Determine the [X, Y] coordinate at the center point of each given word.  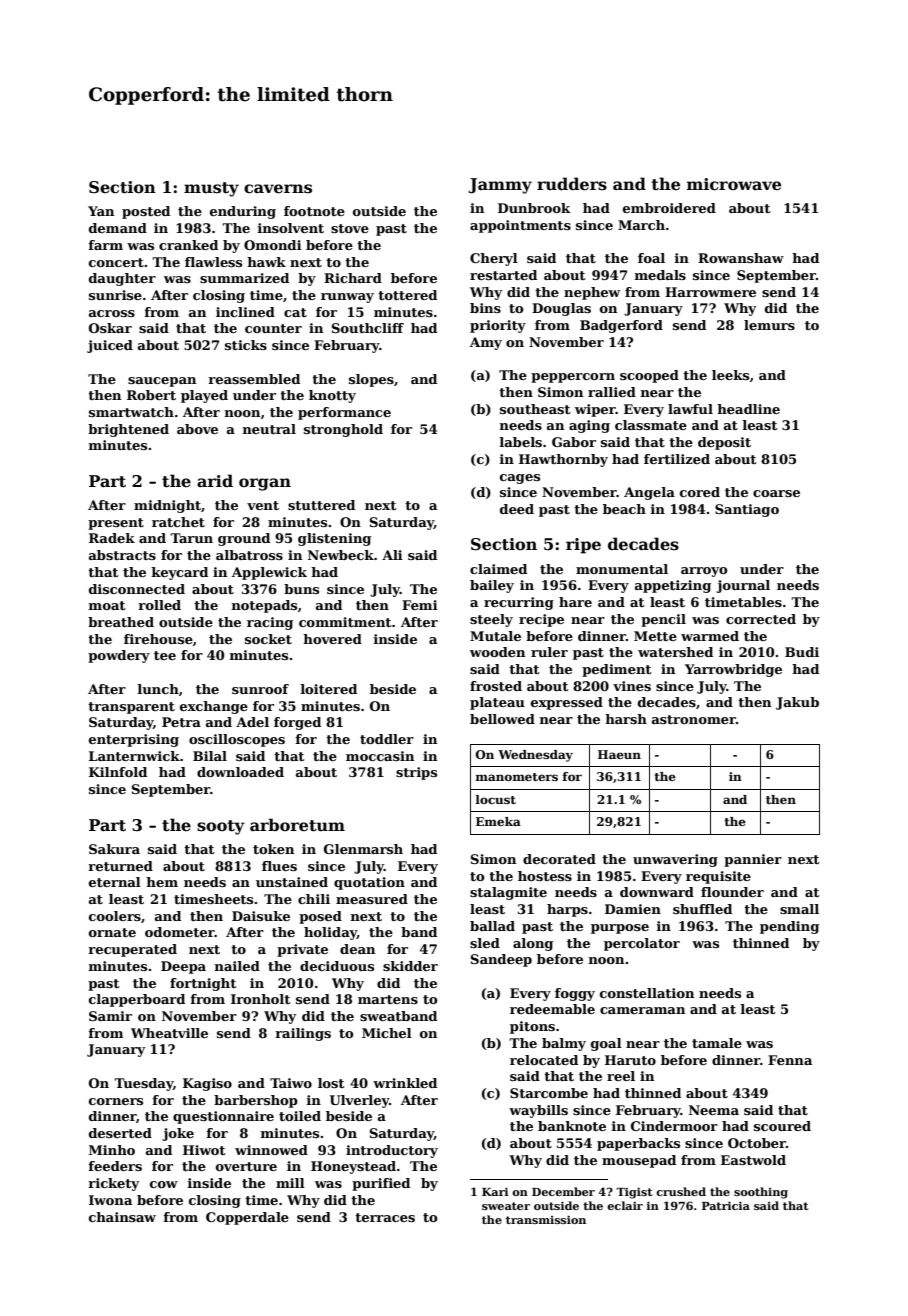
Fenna [790, 1060]
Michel [387, 1033]
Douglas [561, 309]
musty [211, 189]
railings [303, 1034]
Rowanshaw [741, 258]
